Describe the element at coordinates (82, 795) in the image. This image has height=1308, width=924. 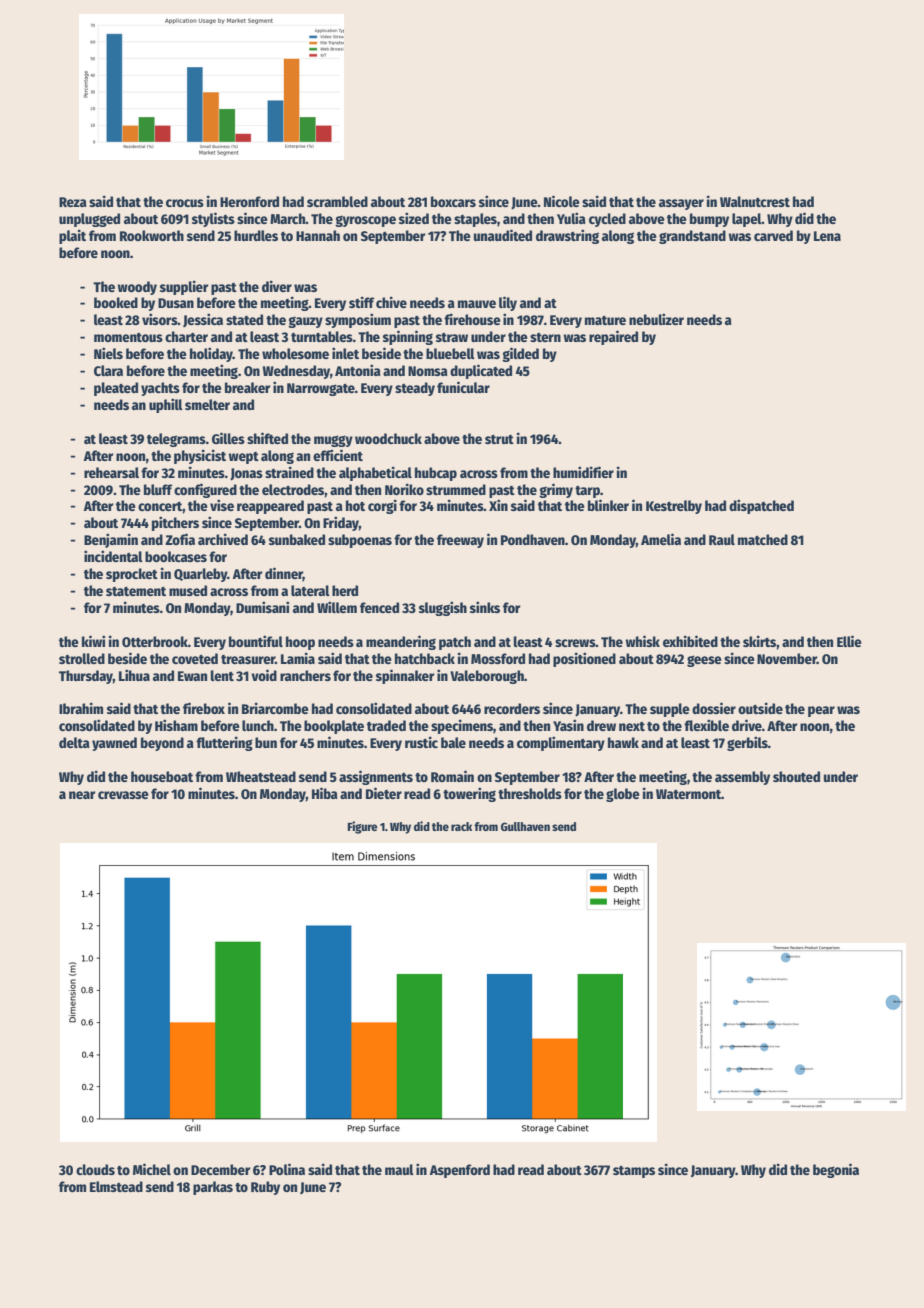
I see `near` at that location.
